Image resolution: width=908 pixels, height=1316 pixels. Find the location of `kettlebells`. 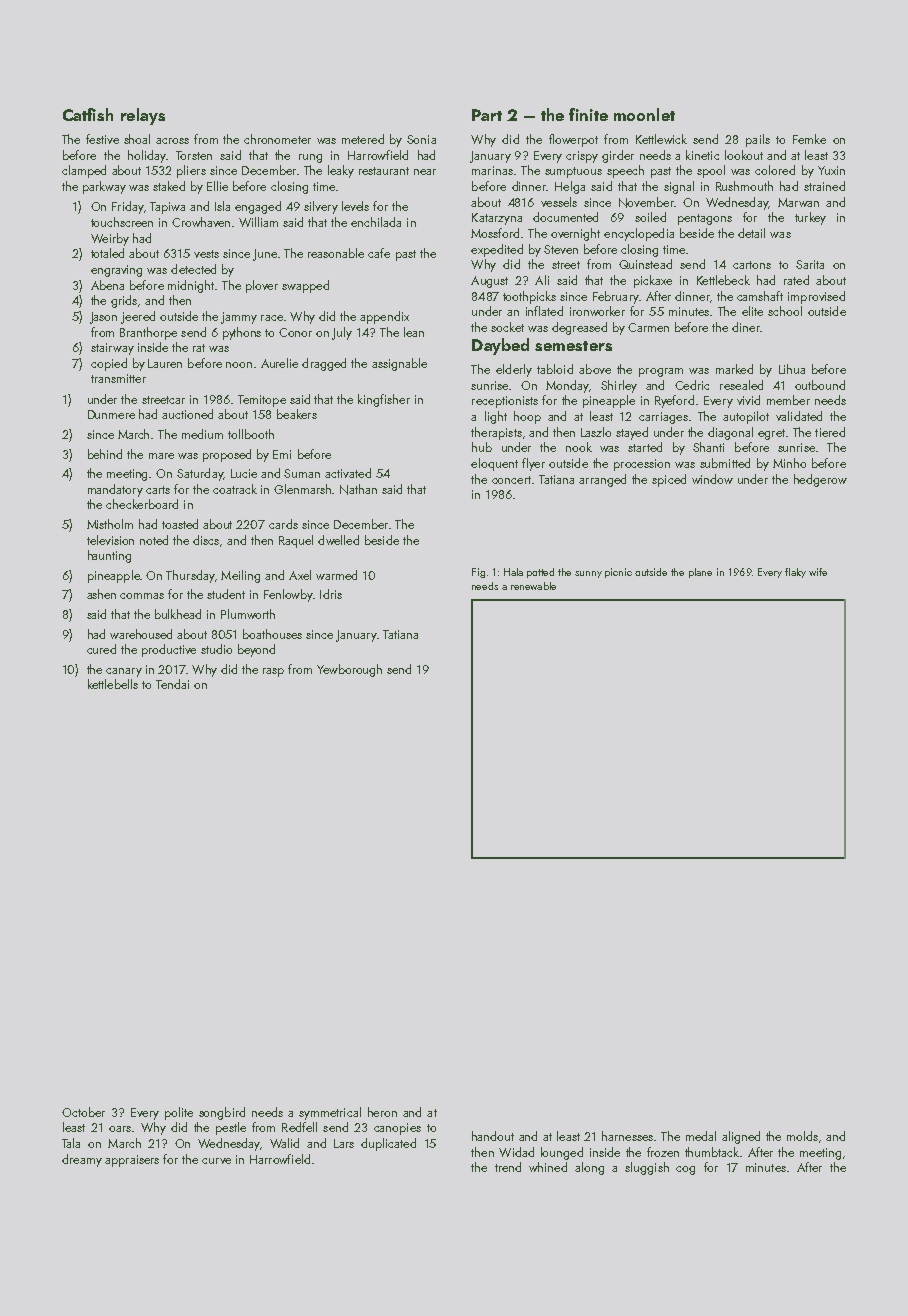

kettlebells is located at coordinates (113, 684).
